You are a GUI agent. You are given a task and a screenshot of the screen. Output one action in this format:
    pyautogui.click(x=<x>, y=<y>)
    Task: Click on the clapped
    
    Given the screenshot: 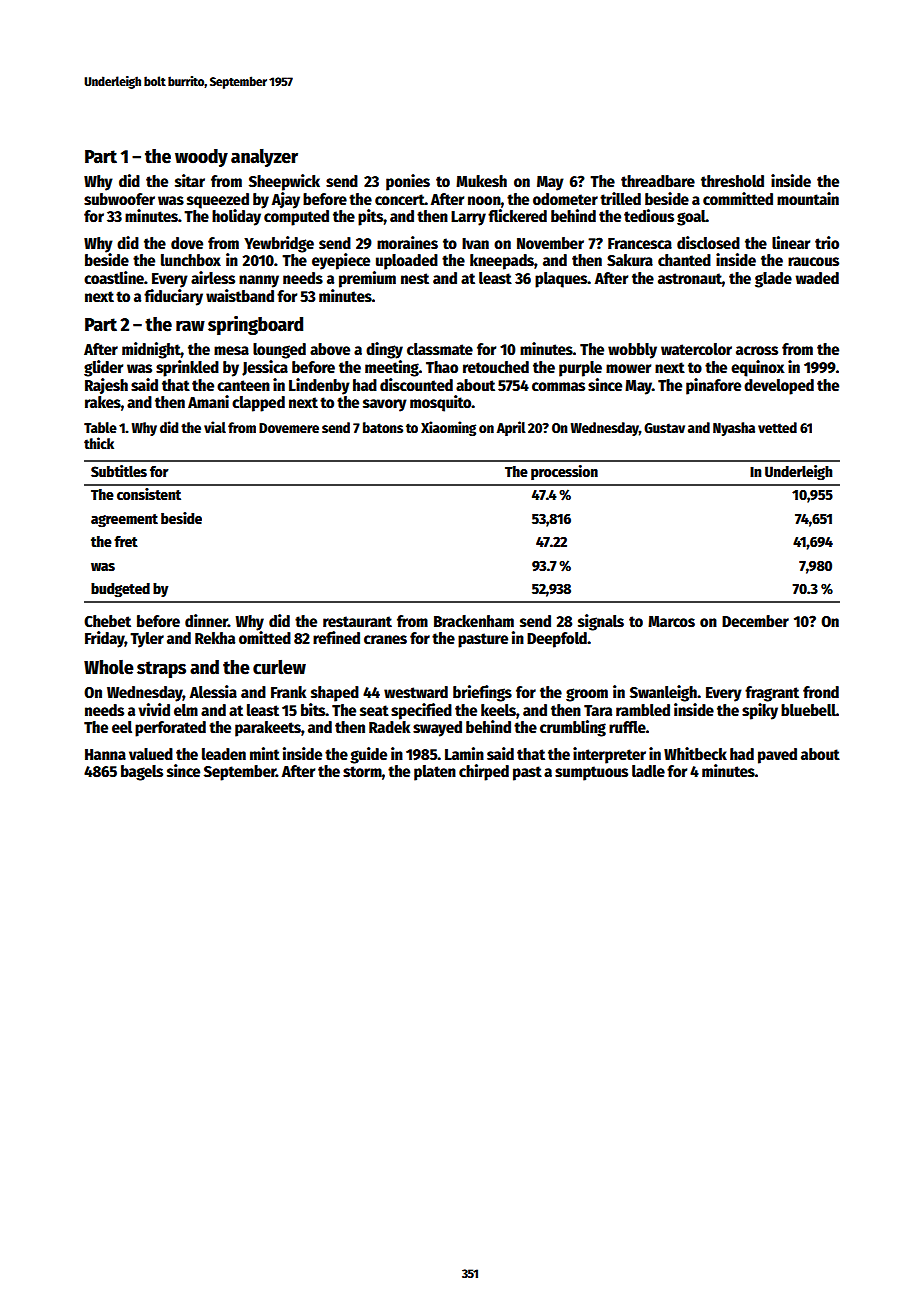 What is the action you would take?
    pyautogui.click(x=258, y=404)
